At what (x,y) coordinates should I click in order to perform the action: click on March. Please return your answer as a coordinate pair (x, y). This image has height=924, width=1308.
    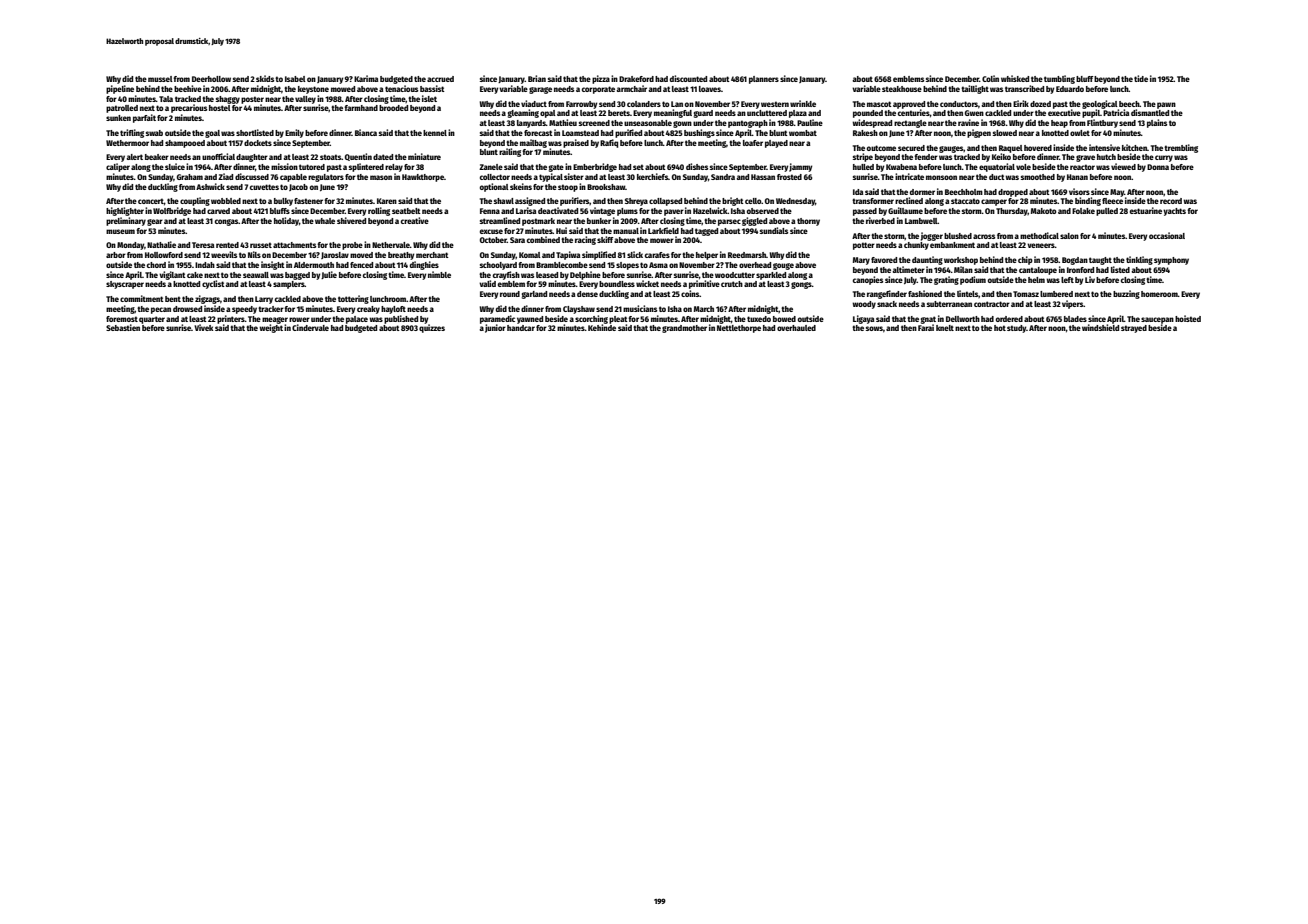
    Looking at the image, I should click on (704, 309).
